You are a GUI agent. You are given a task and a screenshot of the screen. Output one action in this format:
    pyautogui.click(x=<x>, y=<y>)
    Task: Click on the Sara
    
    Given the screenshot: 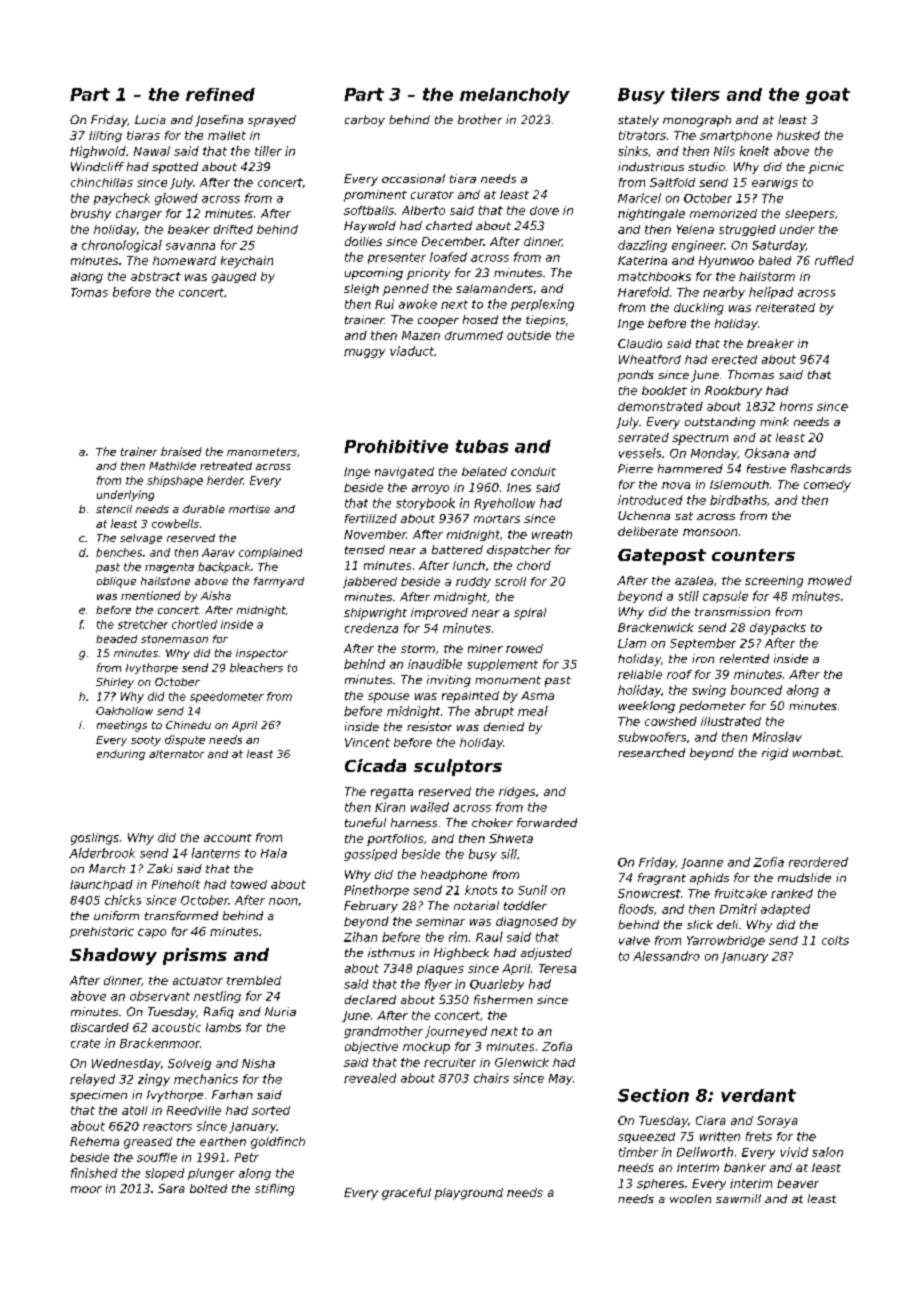 What is the action you would take?
    pyautogui.click(x=171, y=1188)
